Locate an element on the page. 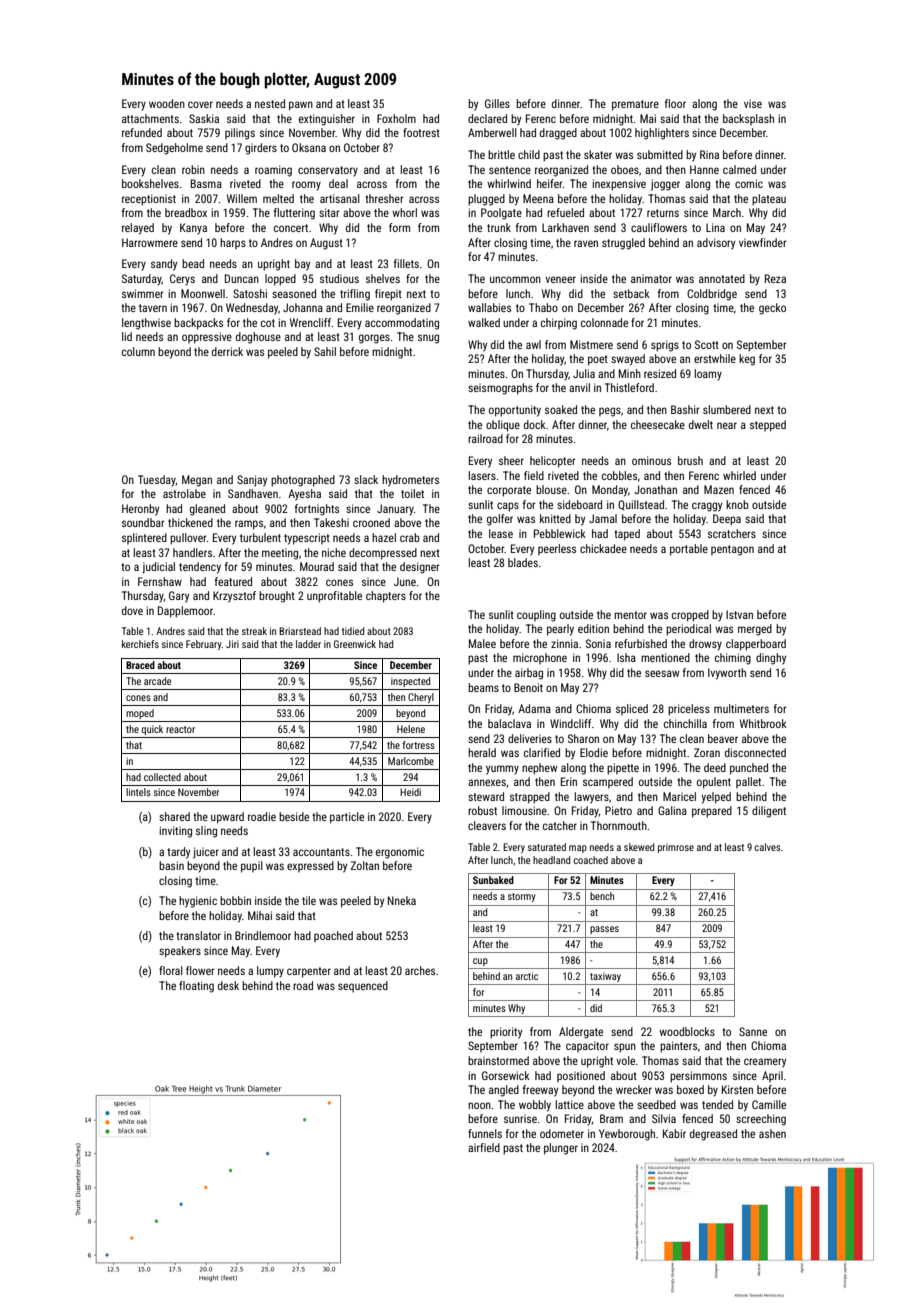 This document has height=1316, width=908. loamy is located at coordinates (708, 375).
